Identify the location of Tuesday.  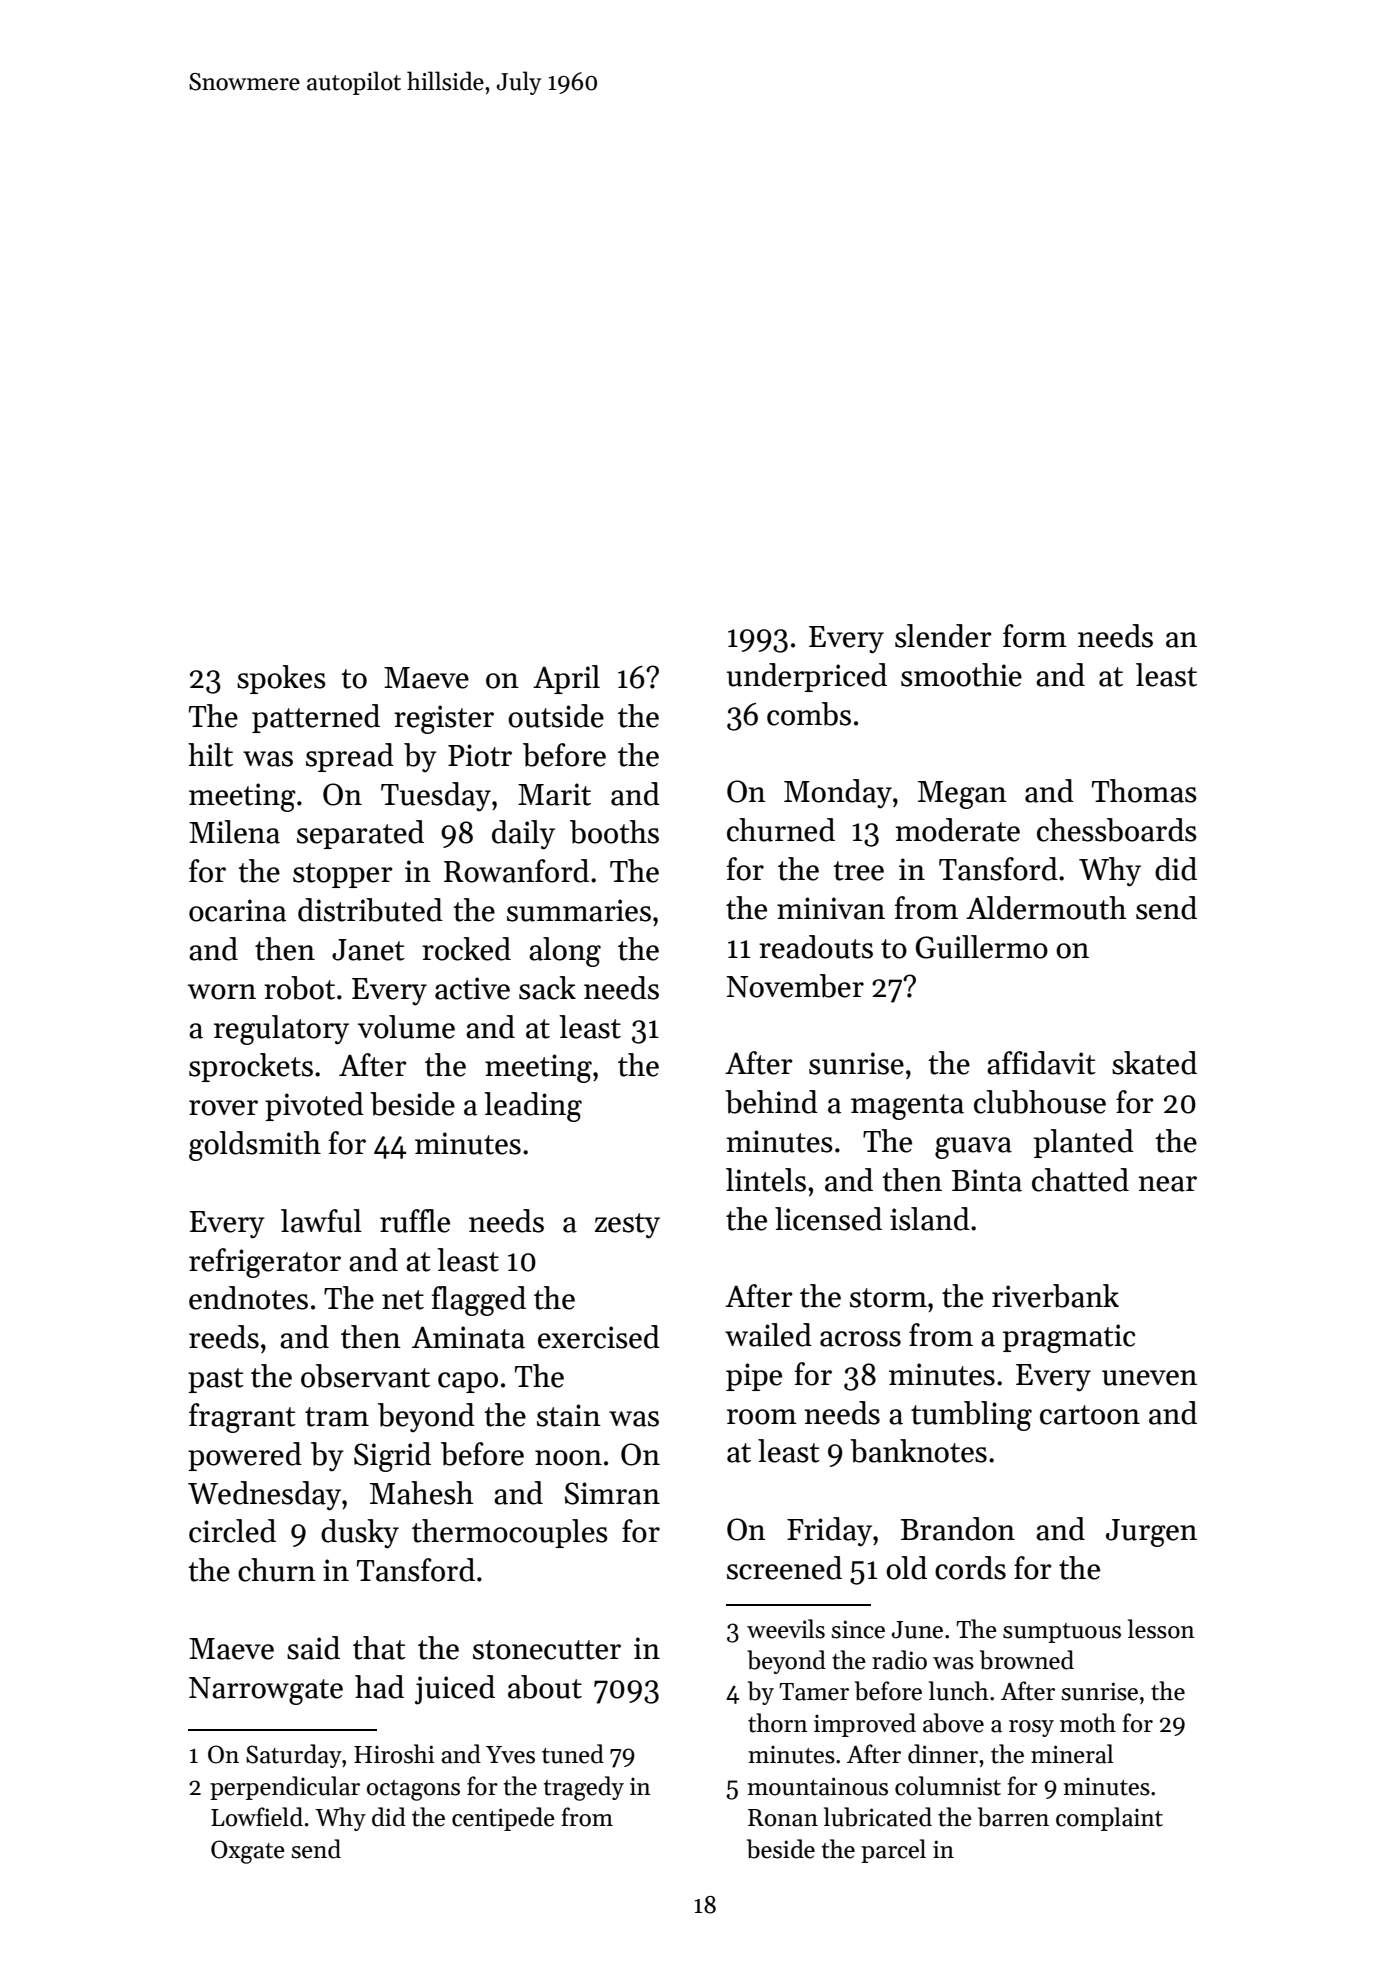
(436, 797).
